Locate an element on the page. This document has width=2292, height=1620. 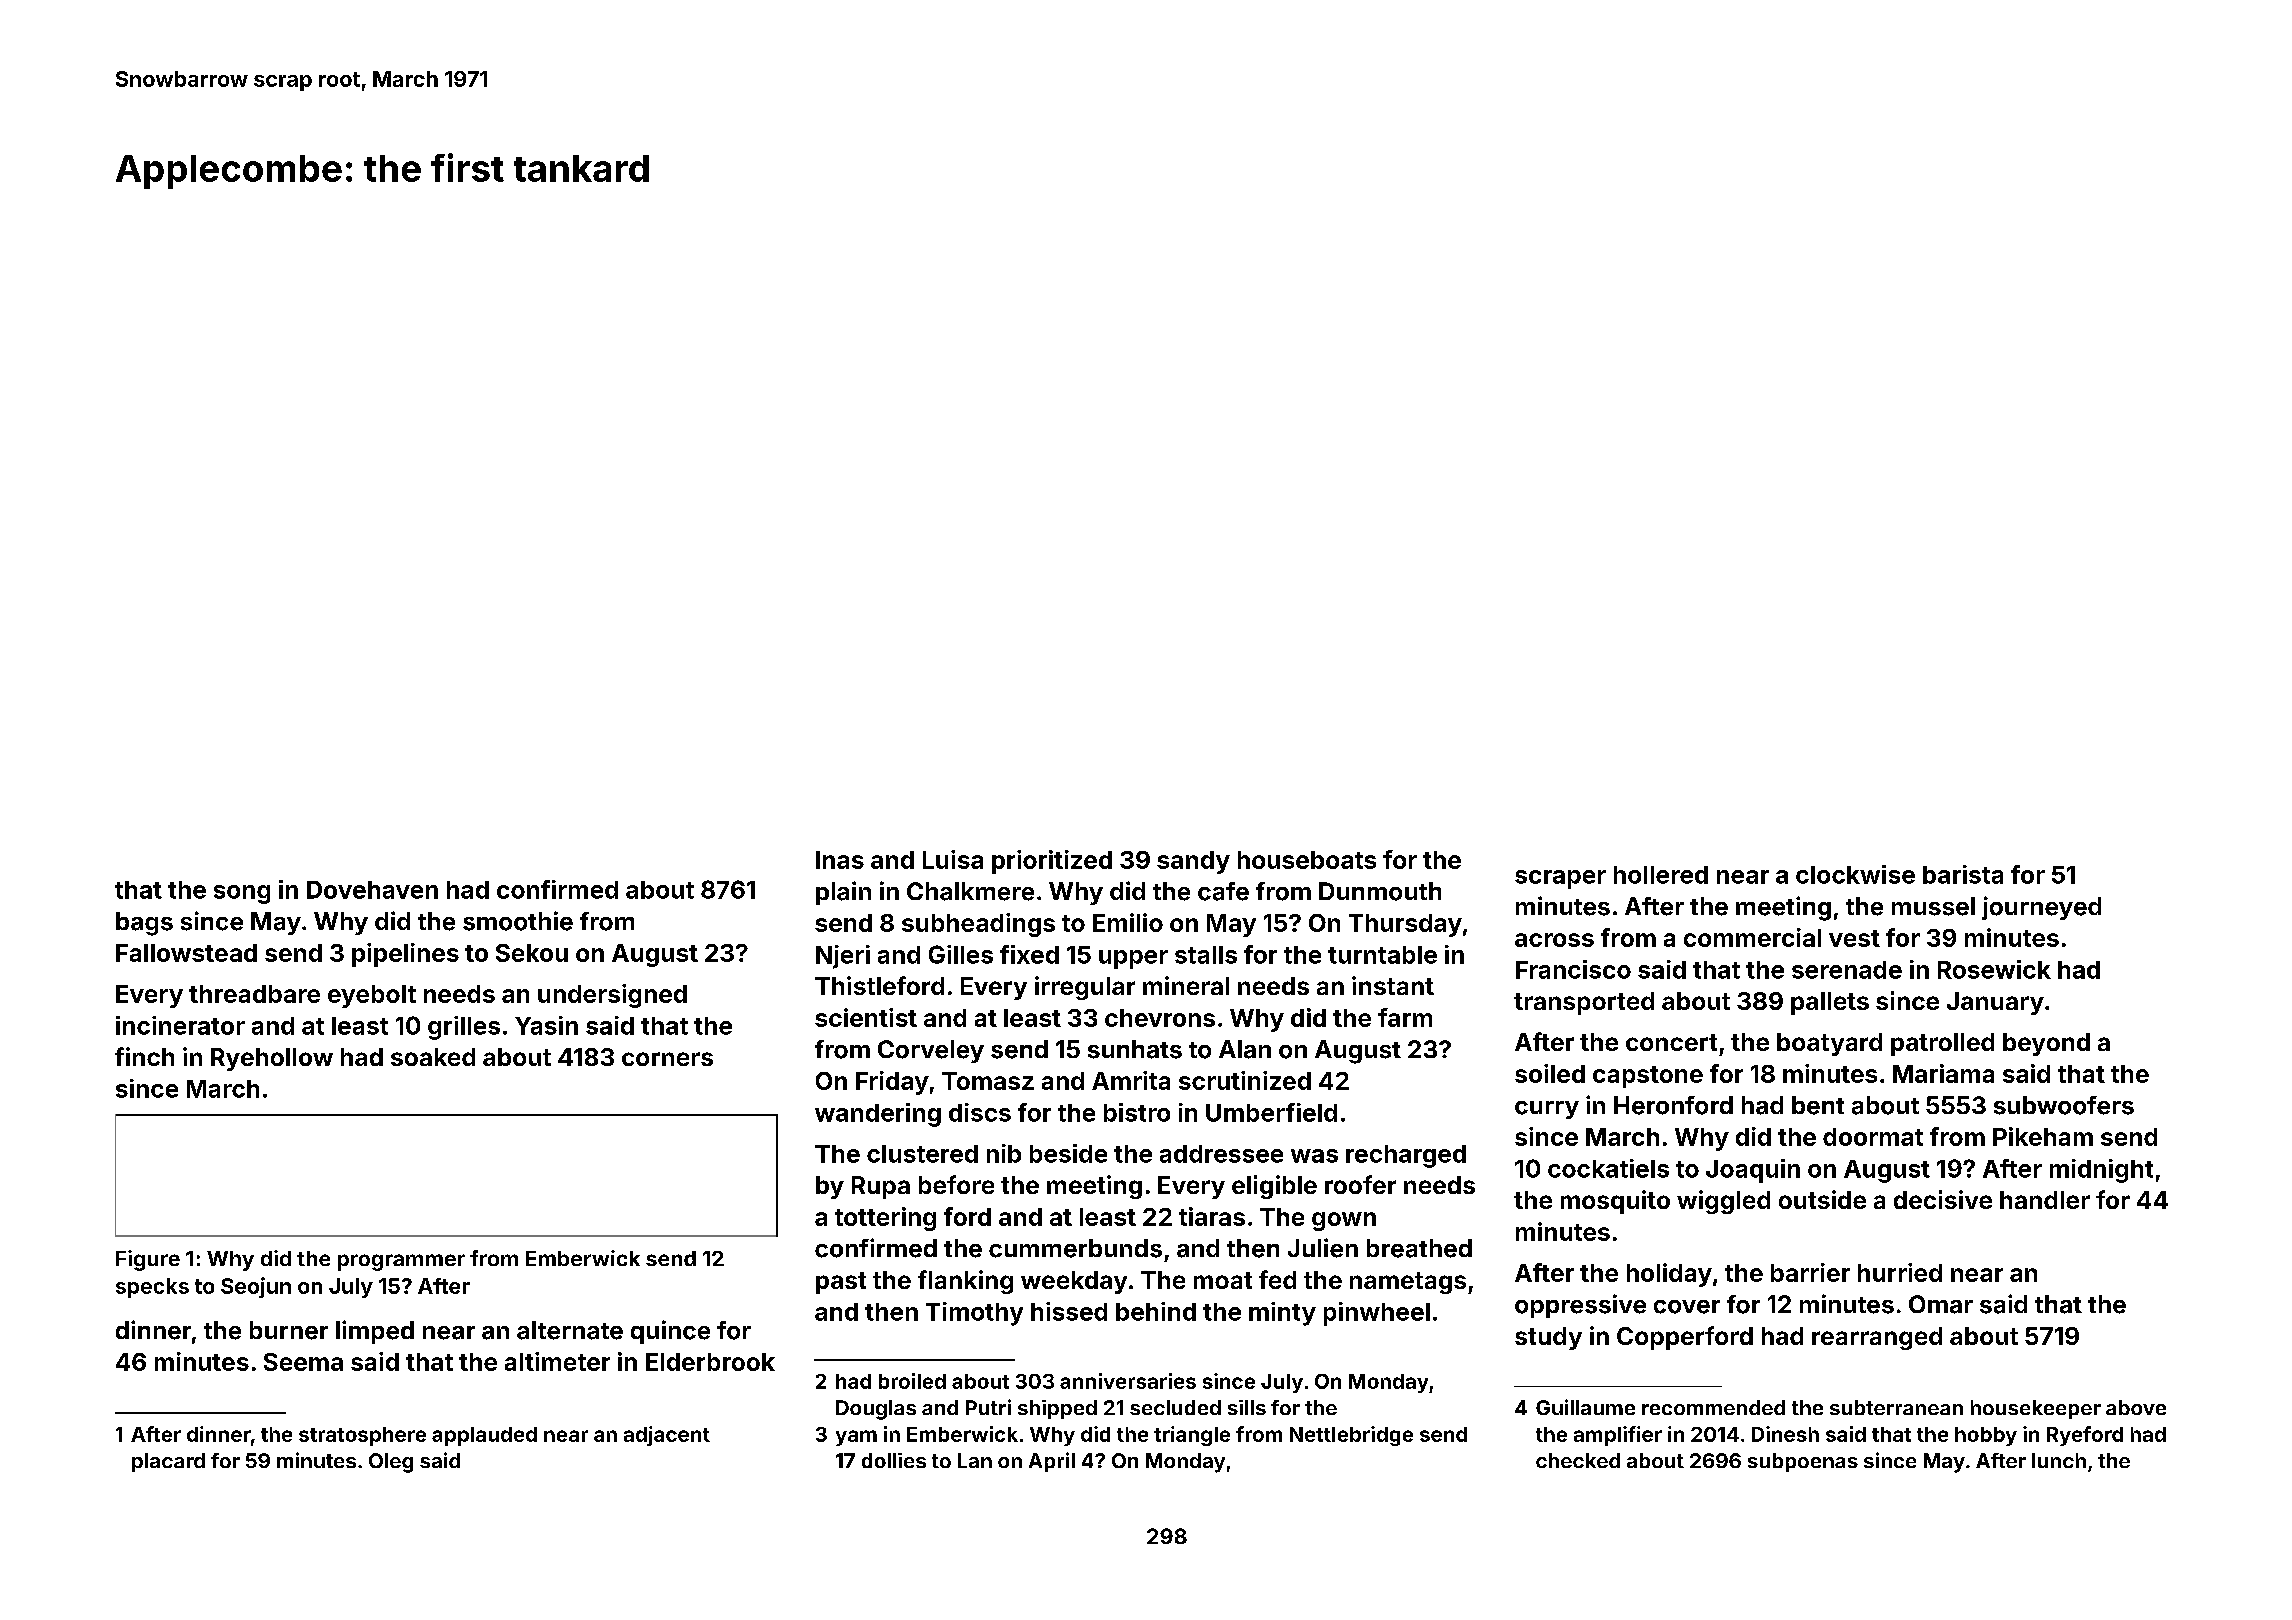
broiled is located at coordinates (912, 1381).
